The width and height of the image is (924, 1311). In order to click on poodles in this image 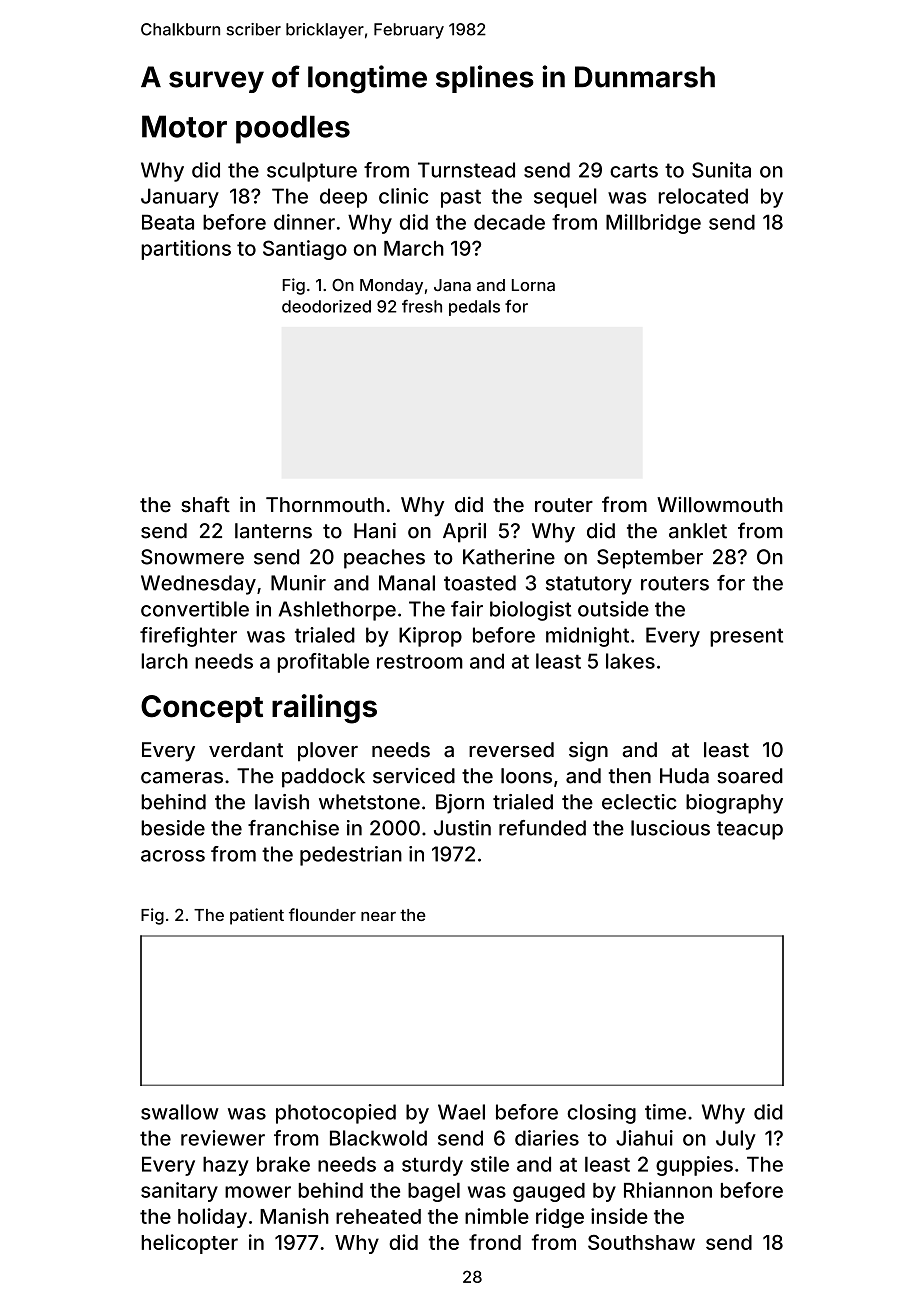, I will do `click(293, 129)`.
